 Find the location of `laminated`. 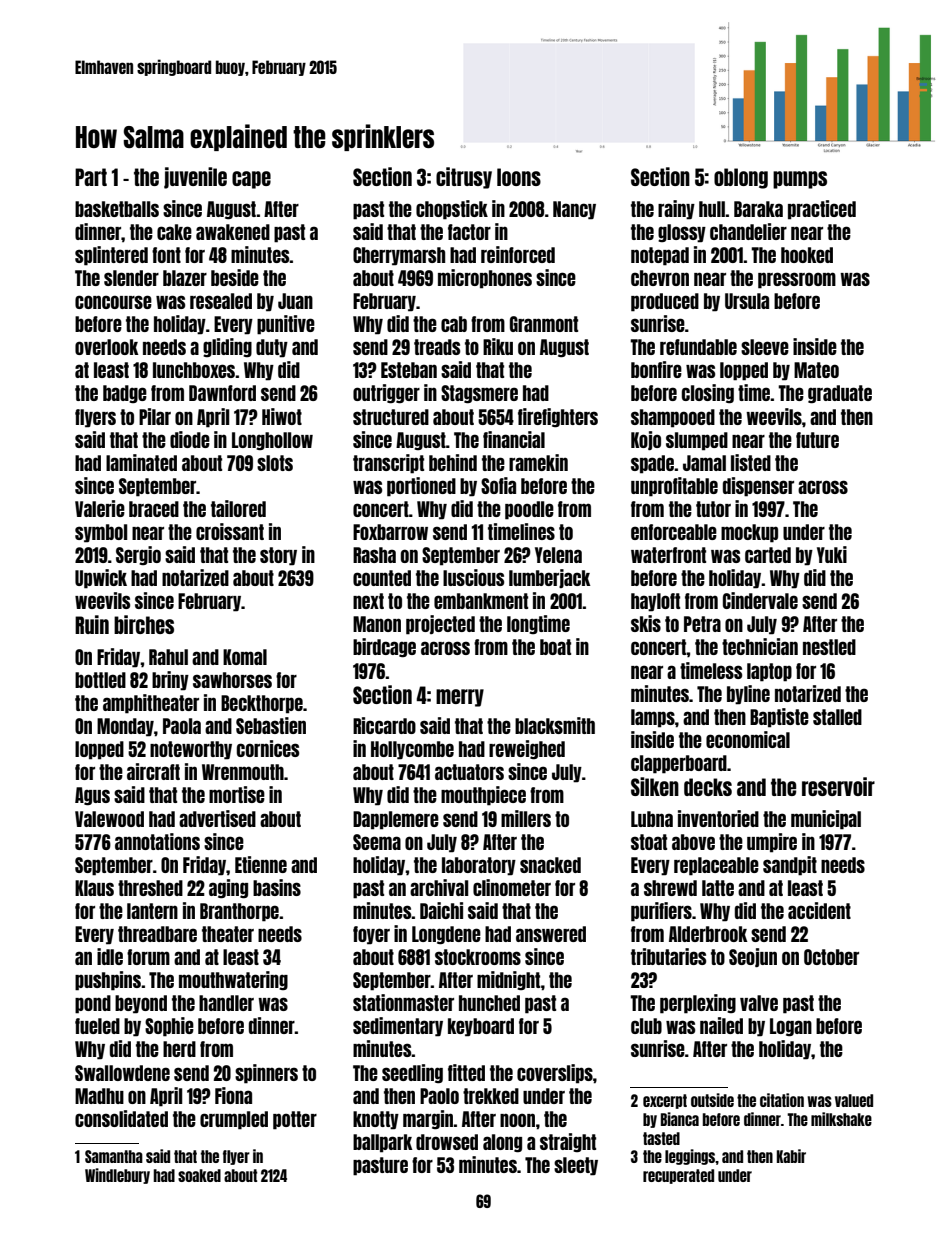

laminated is located at coordinates (141, 462).
